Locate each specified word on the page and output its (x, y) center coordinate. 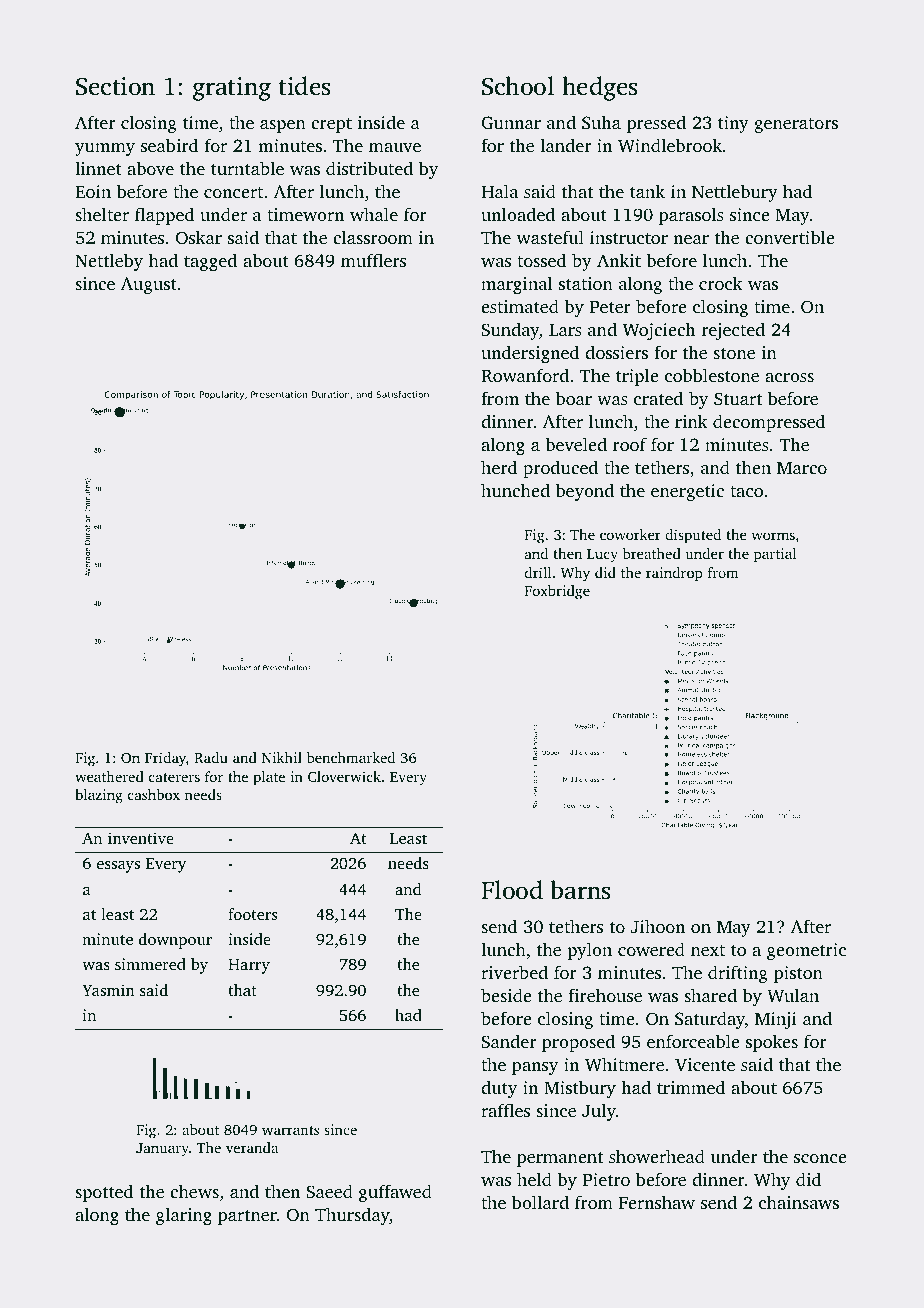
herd (499, 467)
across (789, 377)
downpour (175, 941)
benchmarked (351, 757)
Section (115, 86)
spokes (772, 1043)
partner (247, 1217)
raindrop (674, 574)
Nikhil (282, 757)
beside (506, 995)
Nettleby (109, 262)
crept (331, 125)
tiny (733, 124)
